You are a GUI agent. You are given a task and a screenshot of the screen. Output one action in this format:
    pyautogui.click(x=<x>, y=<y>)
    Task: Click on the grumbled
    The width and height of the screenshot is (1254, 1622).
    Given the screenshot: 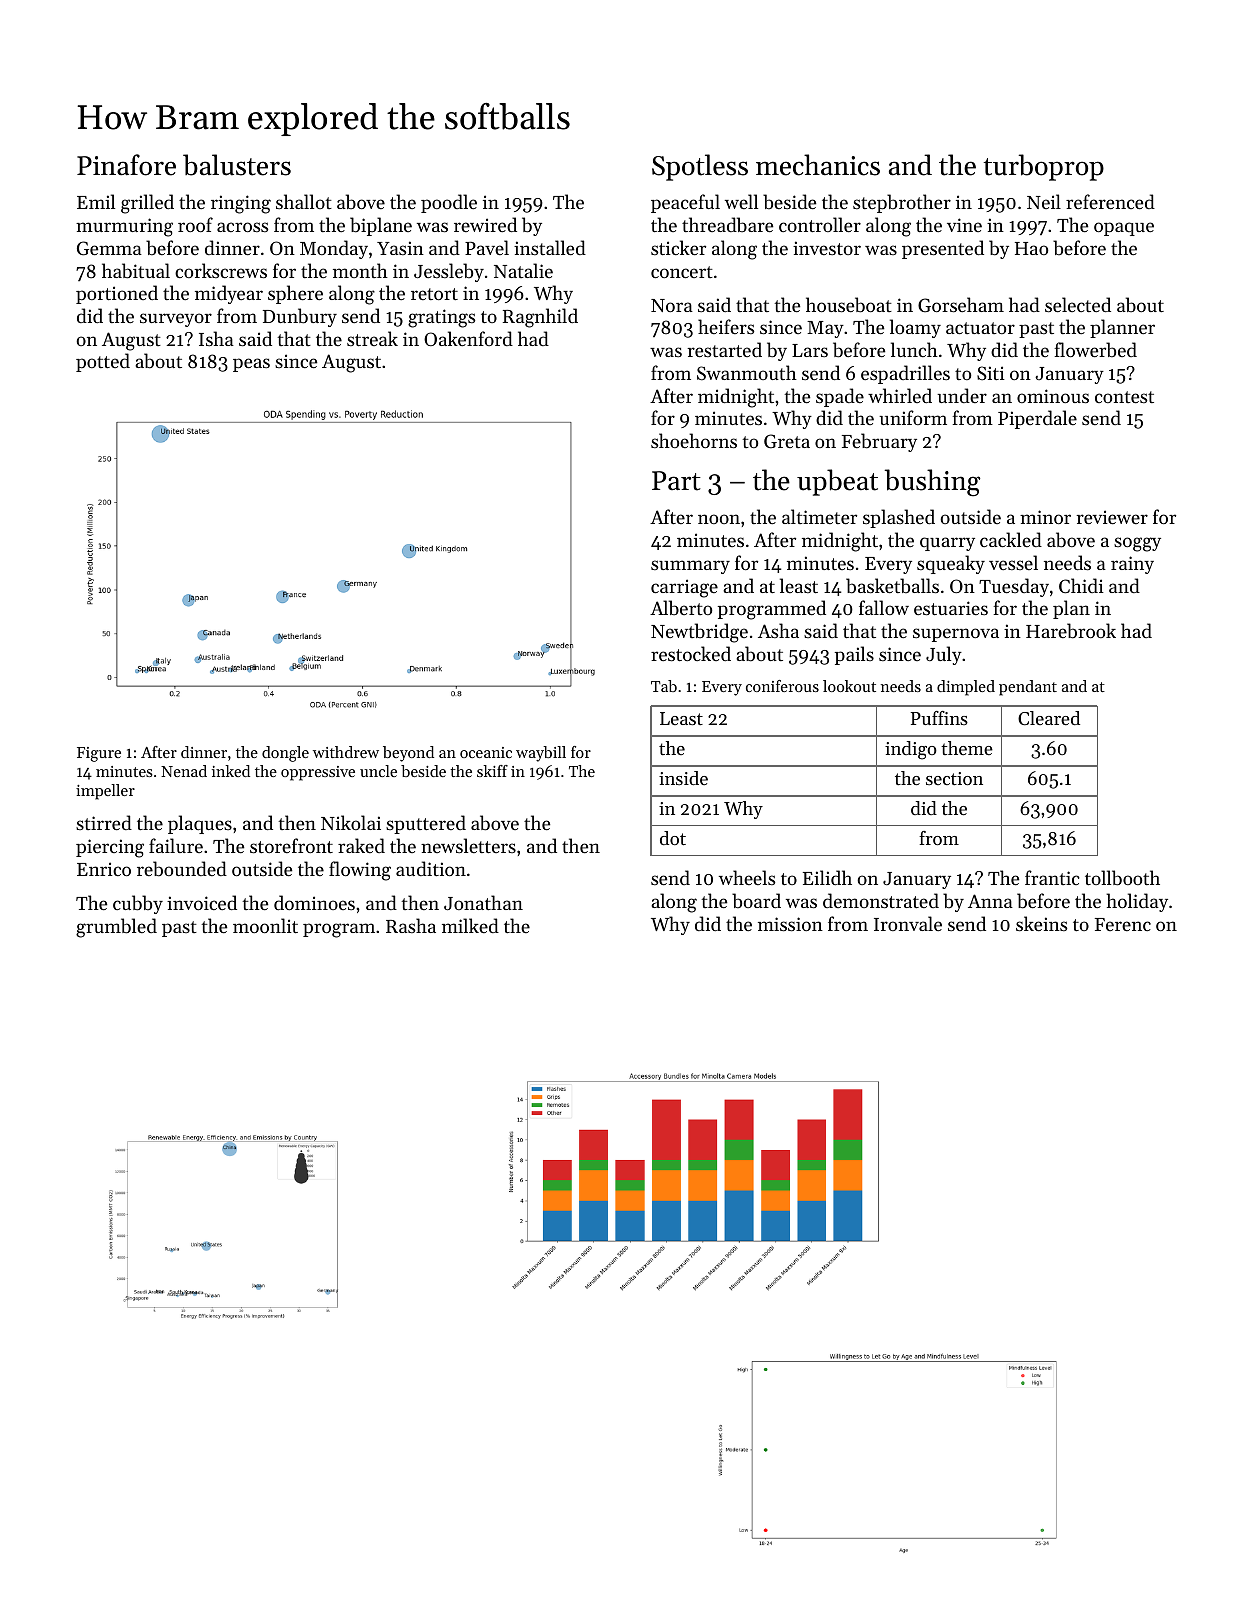 What is the action you would take?
    pyautogui.click(x=116, y=928)
